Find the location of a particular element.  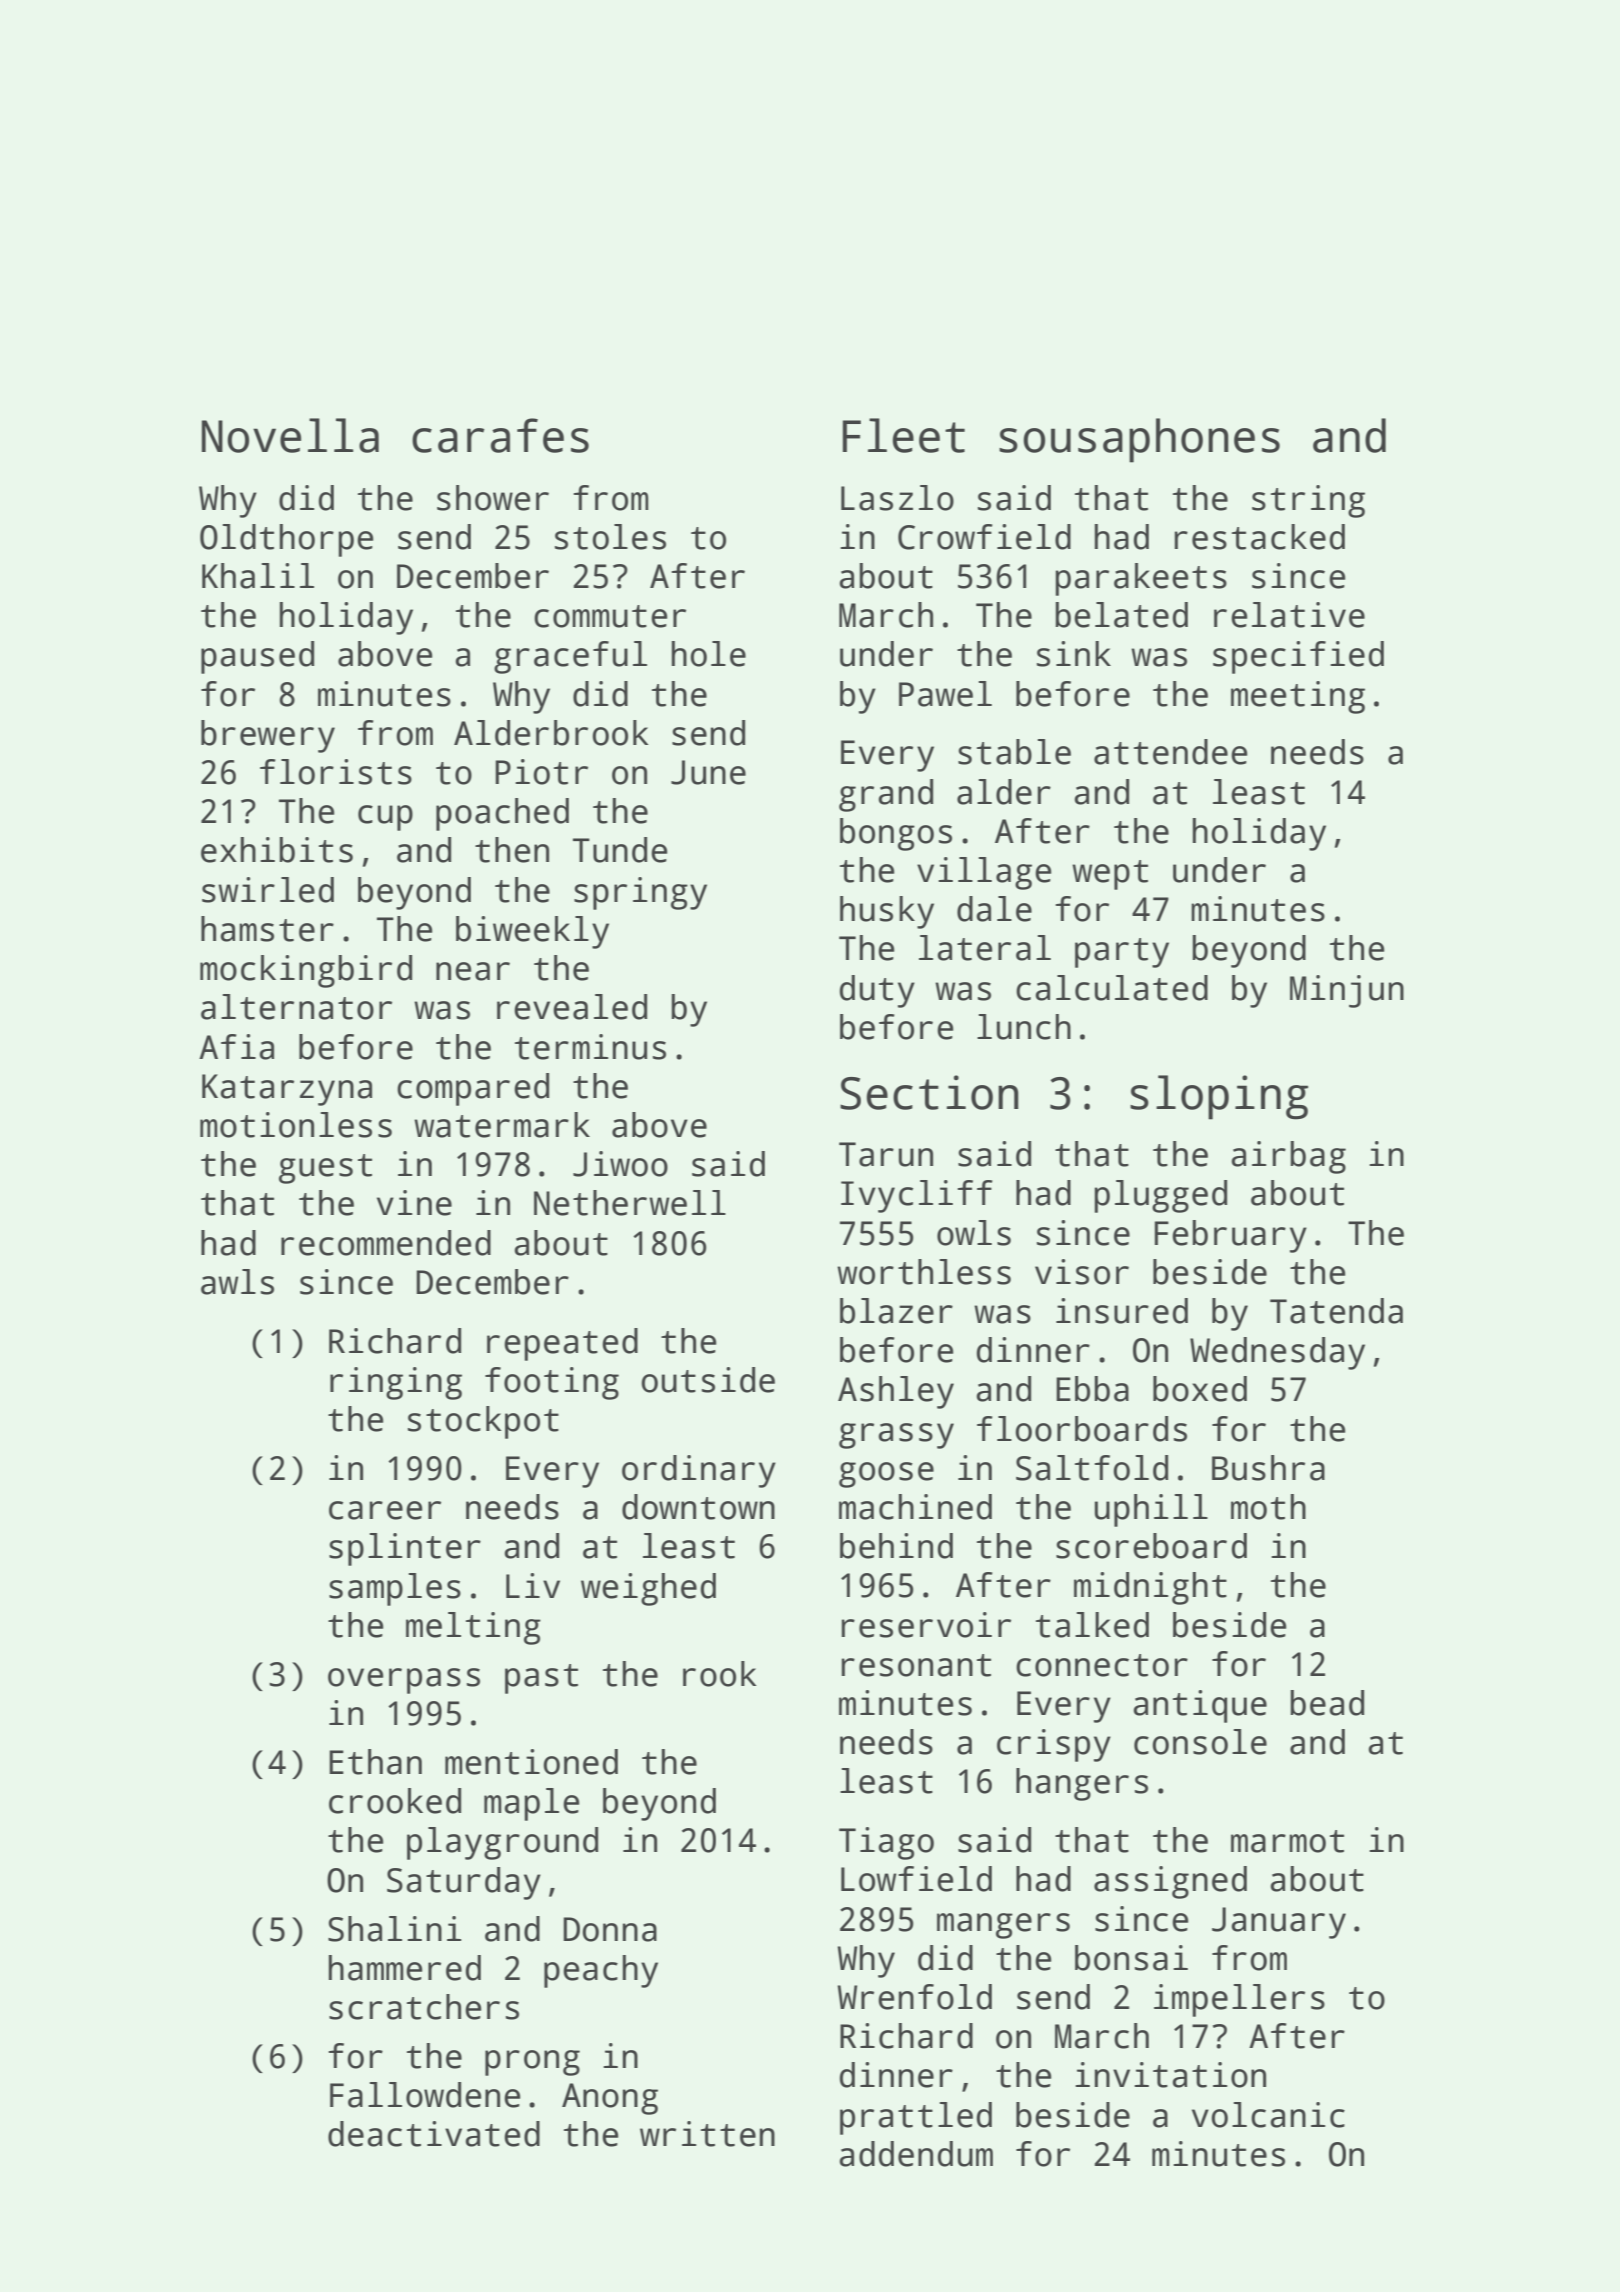

hole is located at coordinates (709, 654).
